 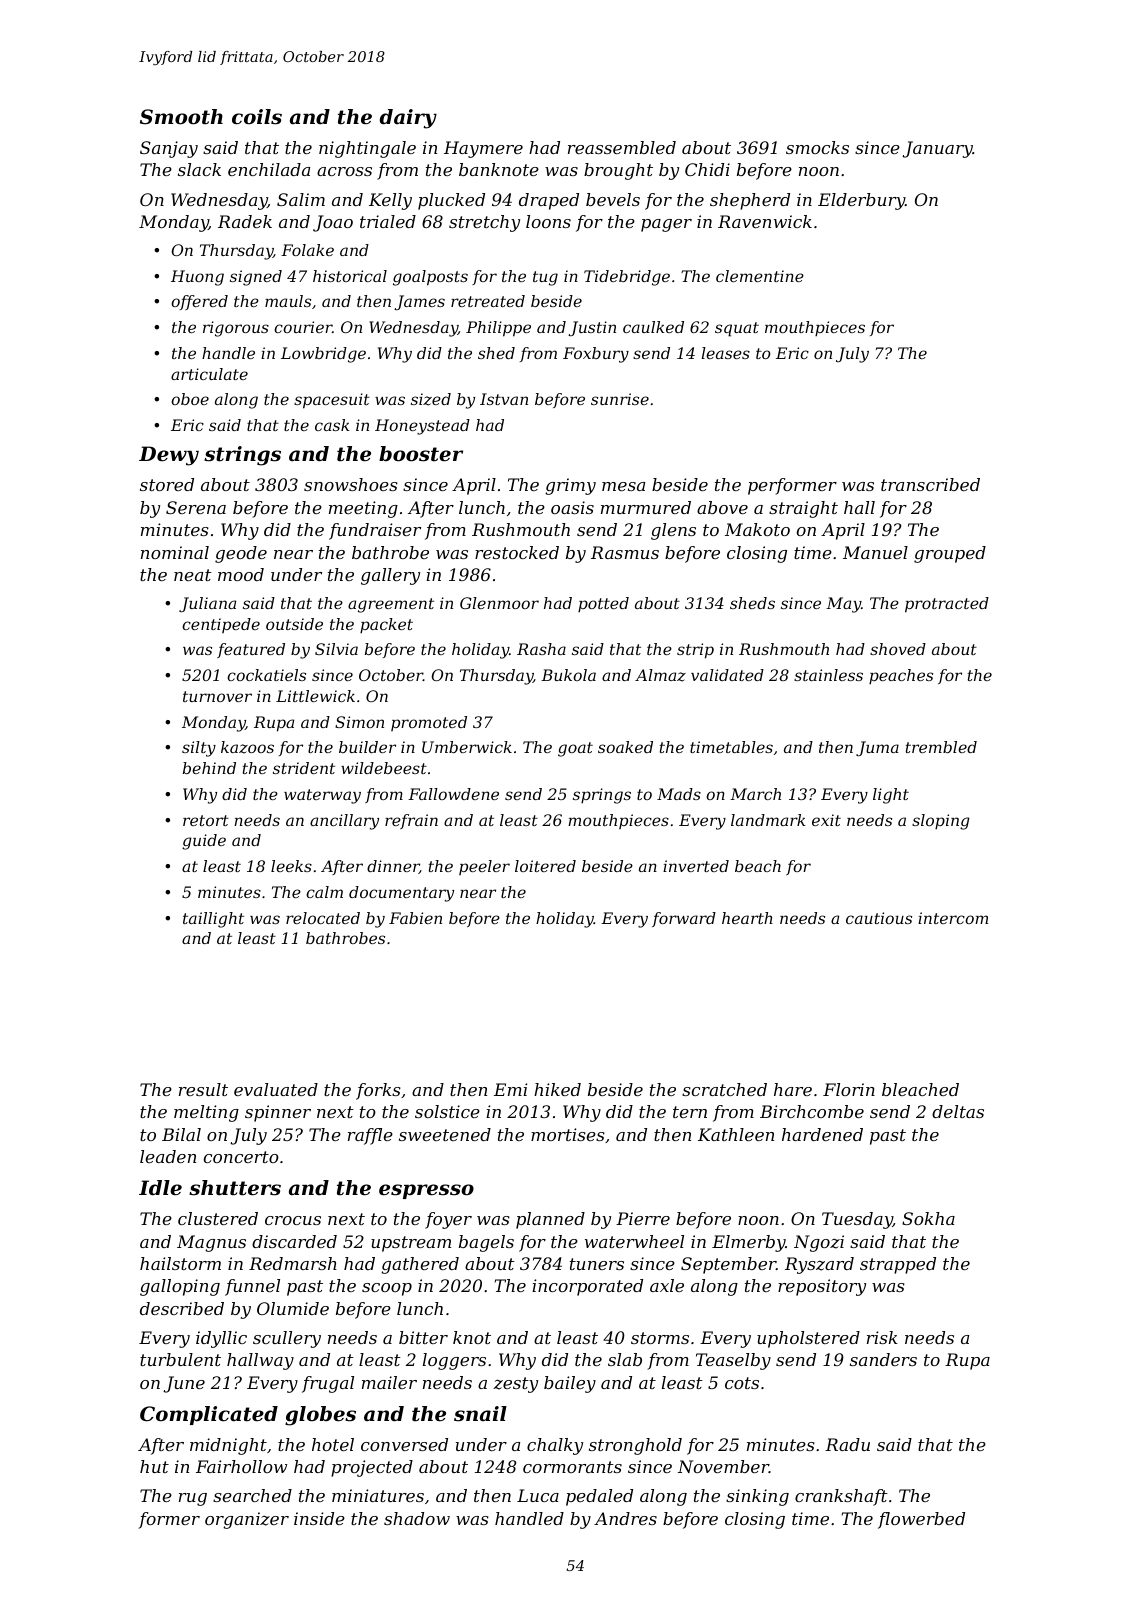 I want to click on zesty, so click(x=515, y=1385).
